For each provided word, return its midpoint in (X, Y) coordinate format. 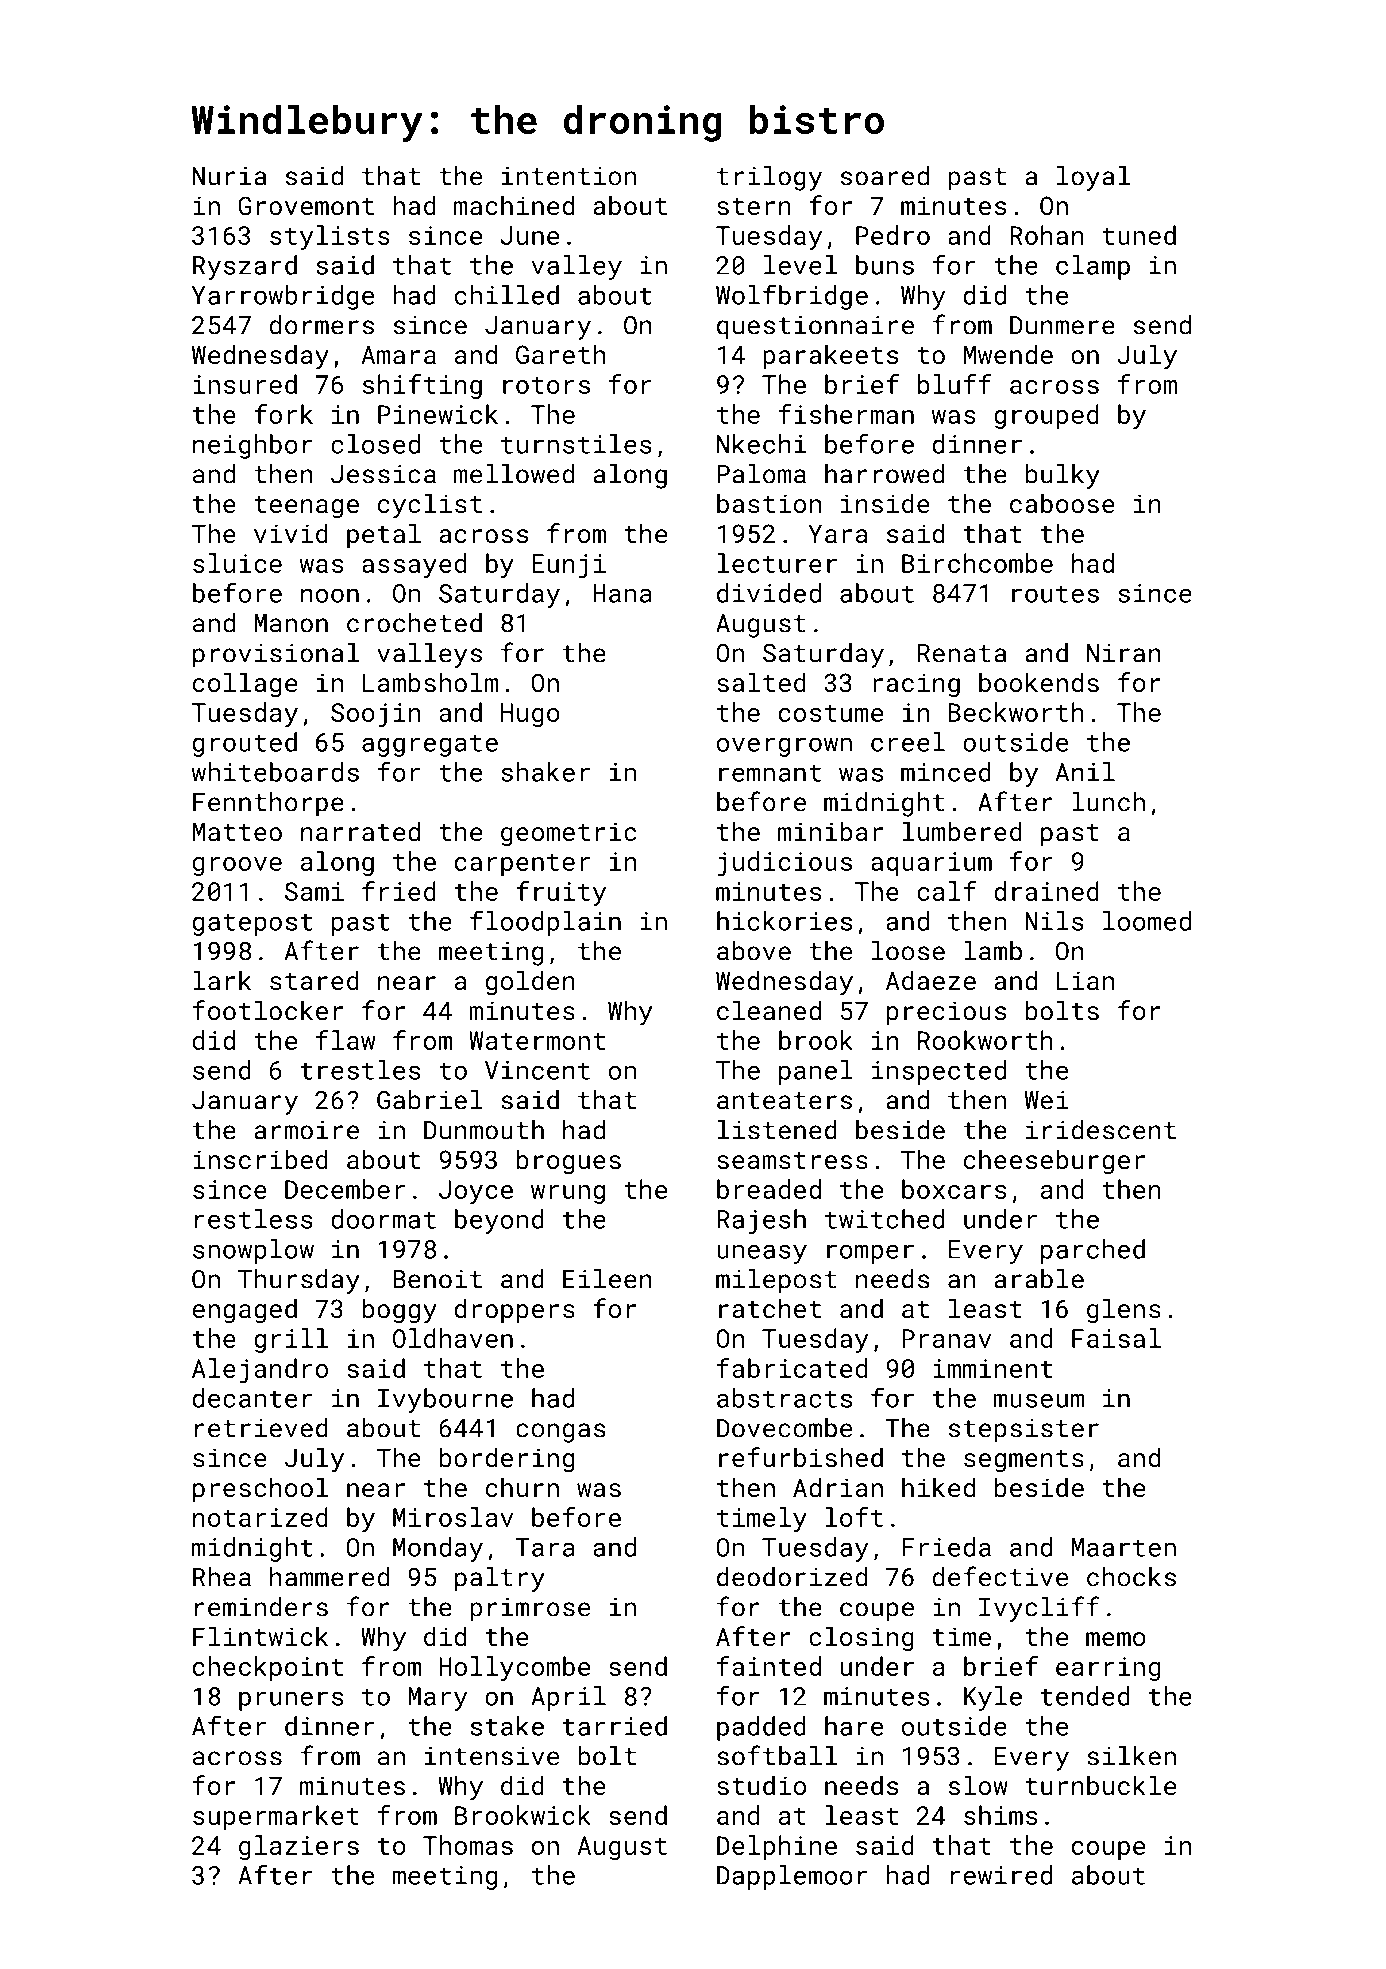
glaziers (299, 1847)
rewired (1001, 1875)
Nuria (229, 176)
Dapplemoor (792, 1877)
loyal (1093, 178)
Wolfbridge (792, 297)
